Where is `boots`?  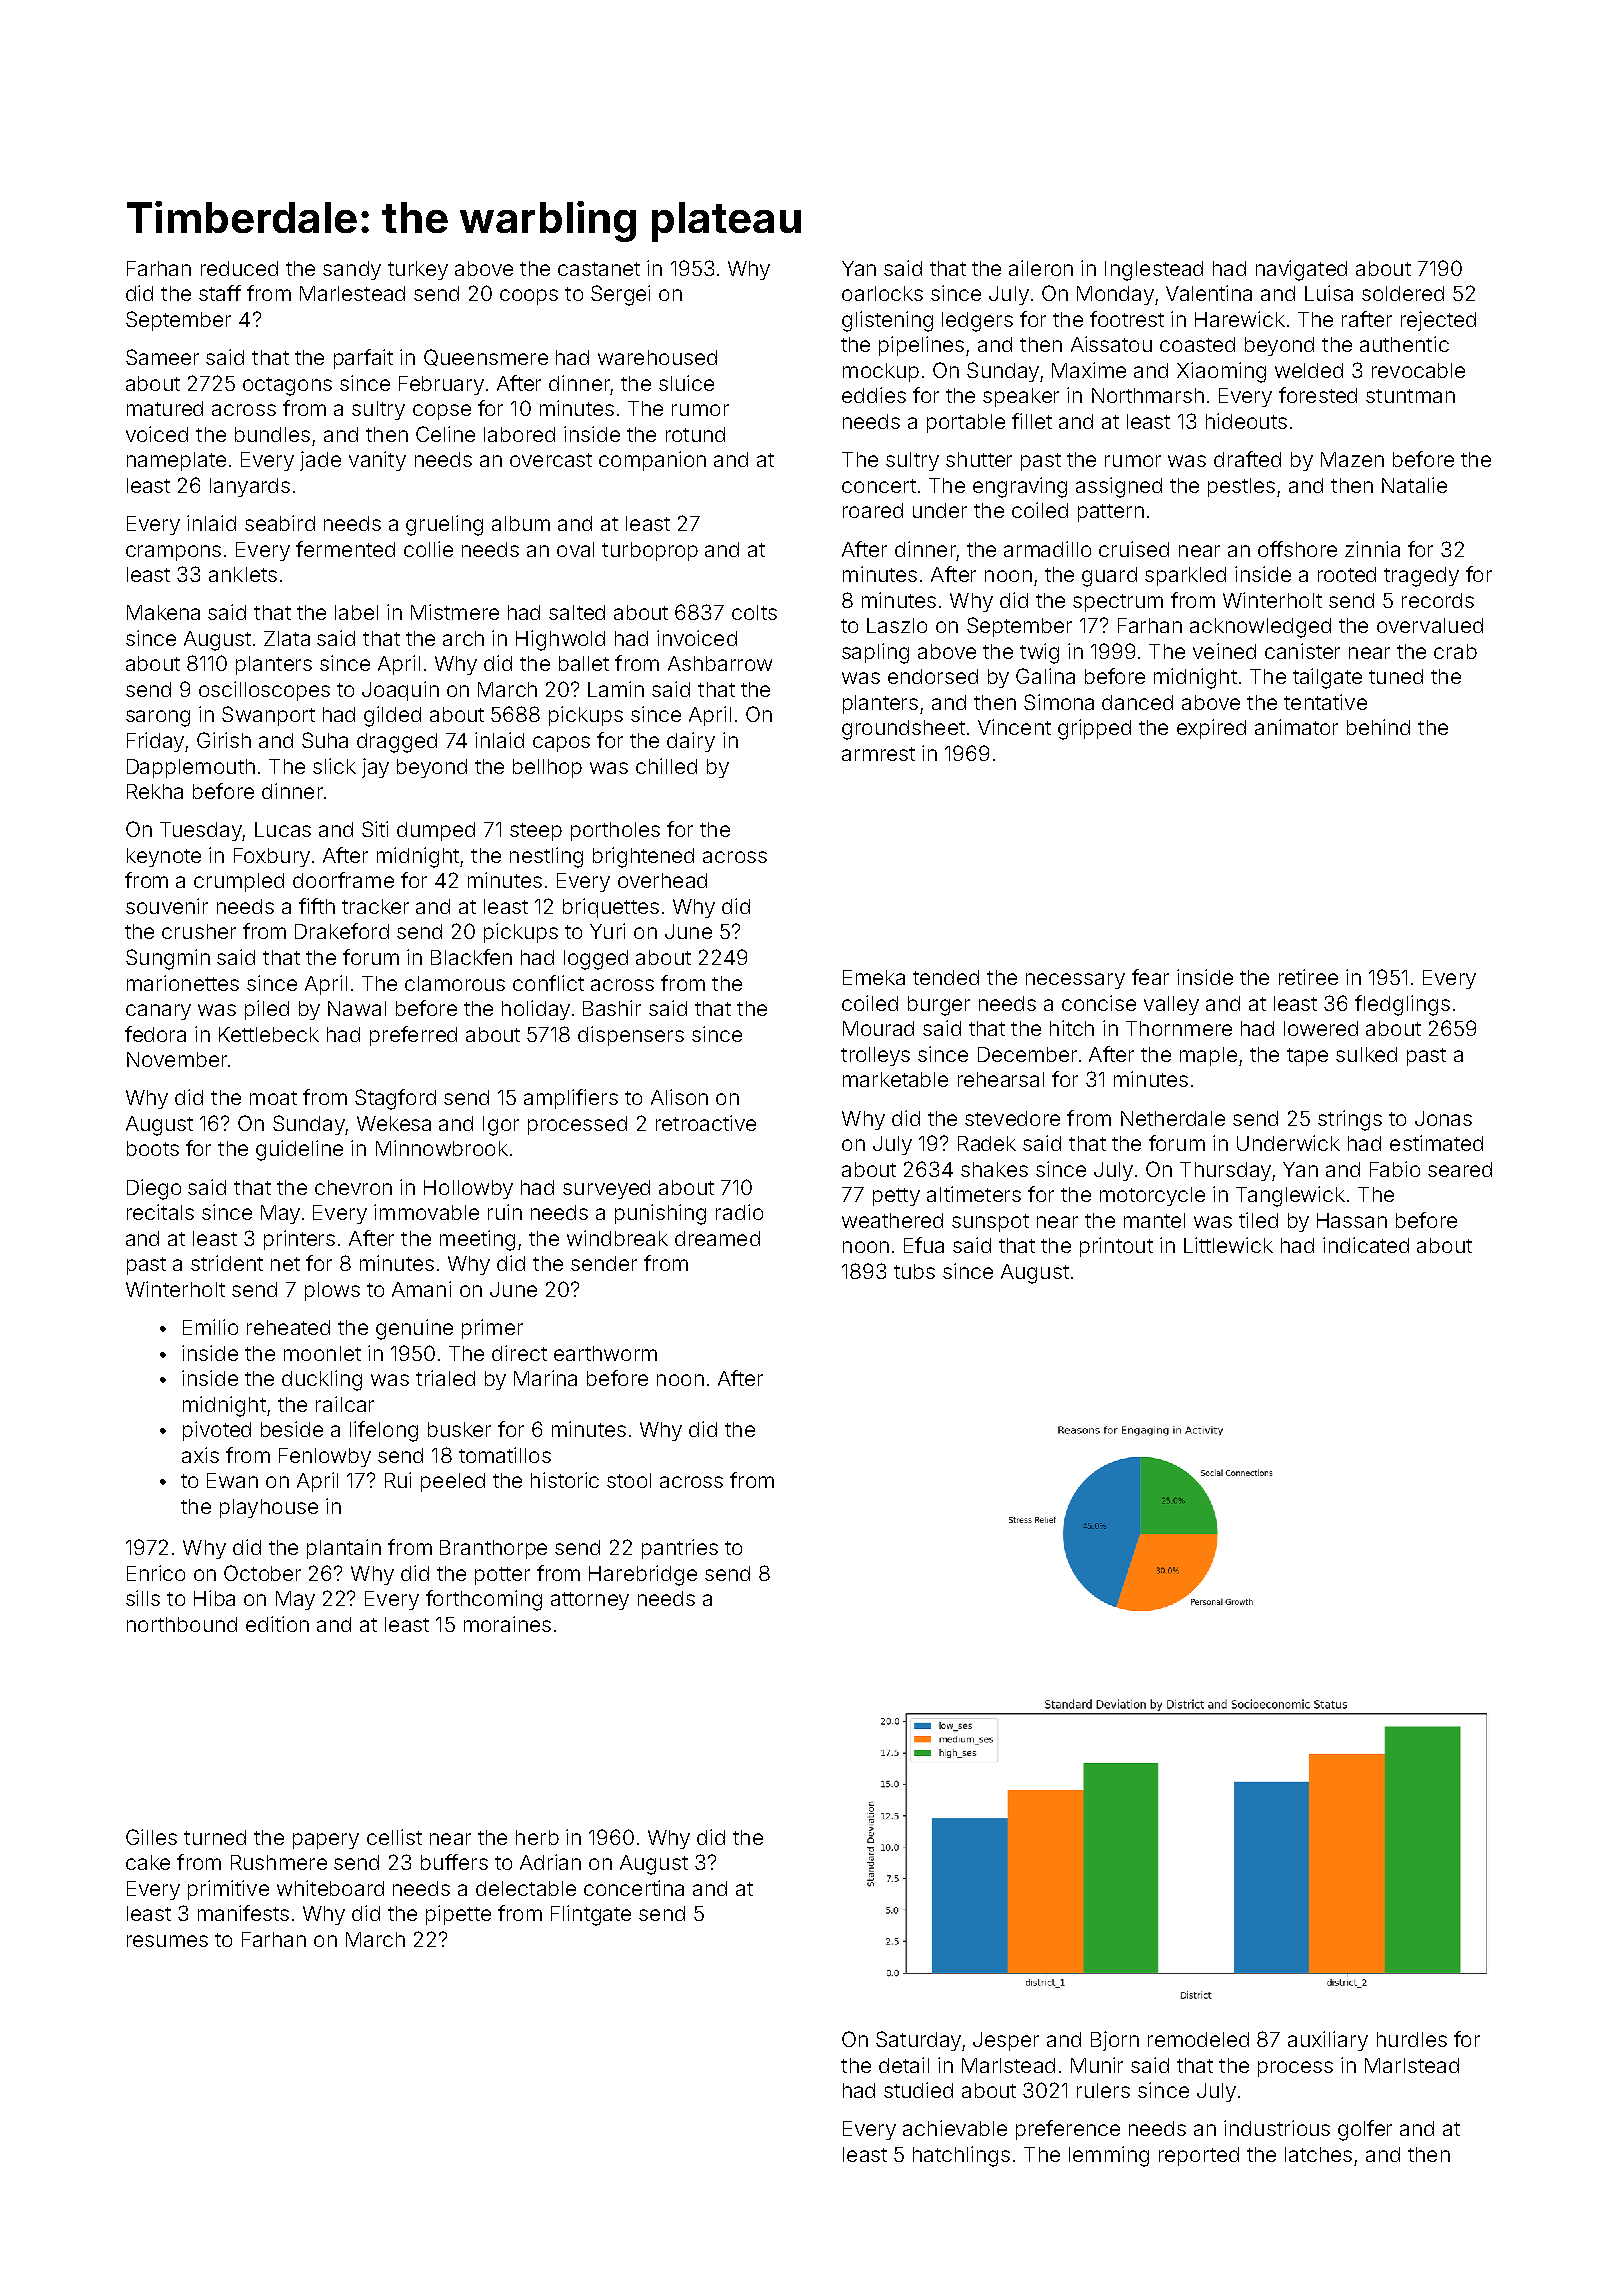
boots is located at coordinates (153, 1148).
